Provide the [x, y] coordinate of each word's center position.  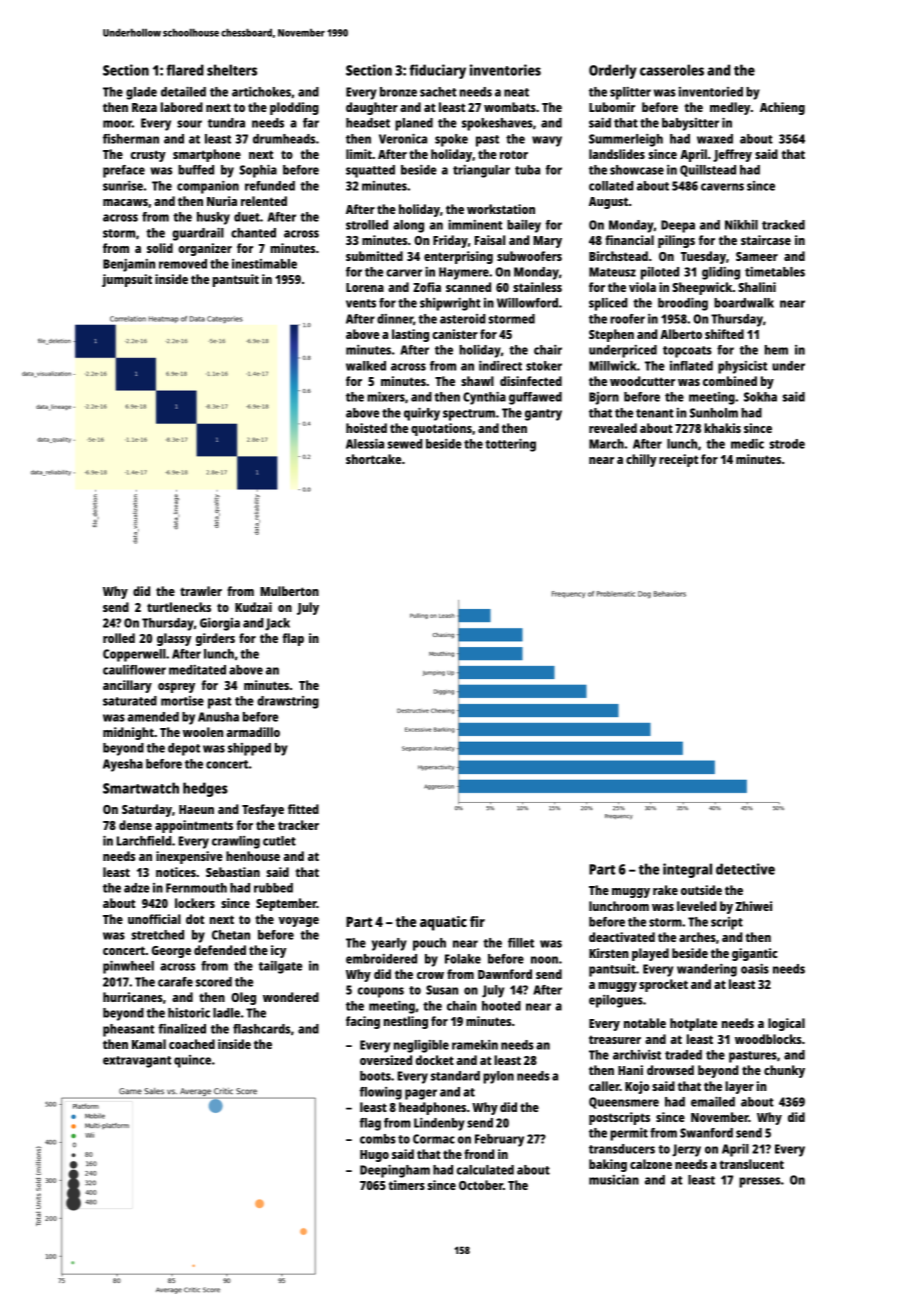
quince [192, 1061]
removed [183, 264]
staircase [766, 240]
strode [787, 444]
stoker [544, 366]
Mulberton [289, 591]
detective [745, 869]
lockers [195, 903]
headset [368, 123]
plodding [294, 108]
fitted [303, 809]
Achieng [782, 108]
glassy [174, 639]
